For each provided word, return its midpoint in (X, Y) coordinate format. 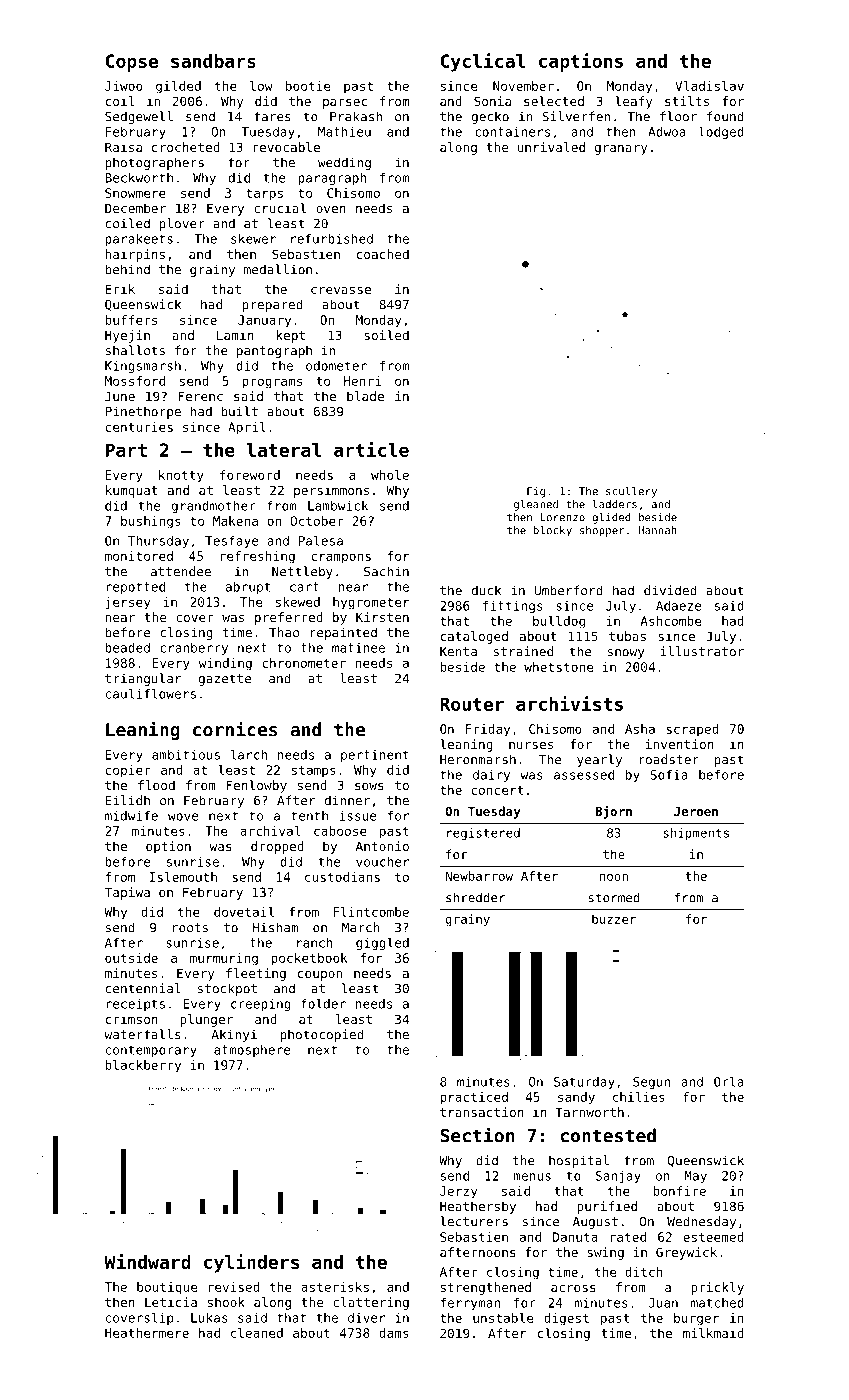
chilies (639, 1097)
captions (581, 62)
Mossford (135, 381)
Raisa (123, 147)
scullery (631, 492)
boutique (167, 1288)
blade (365, 396)
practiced (474, 1098)
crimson (132, 1019)
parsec (345, 104)
